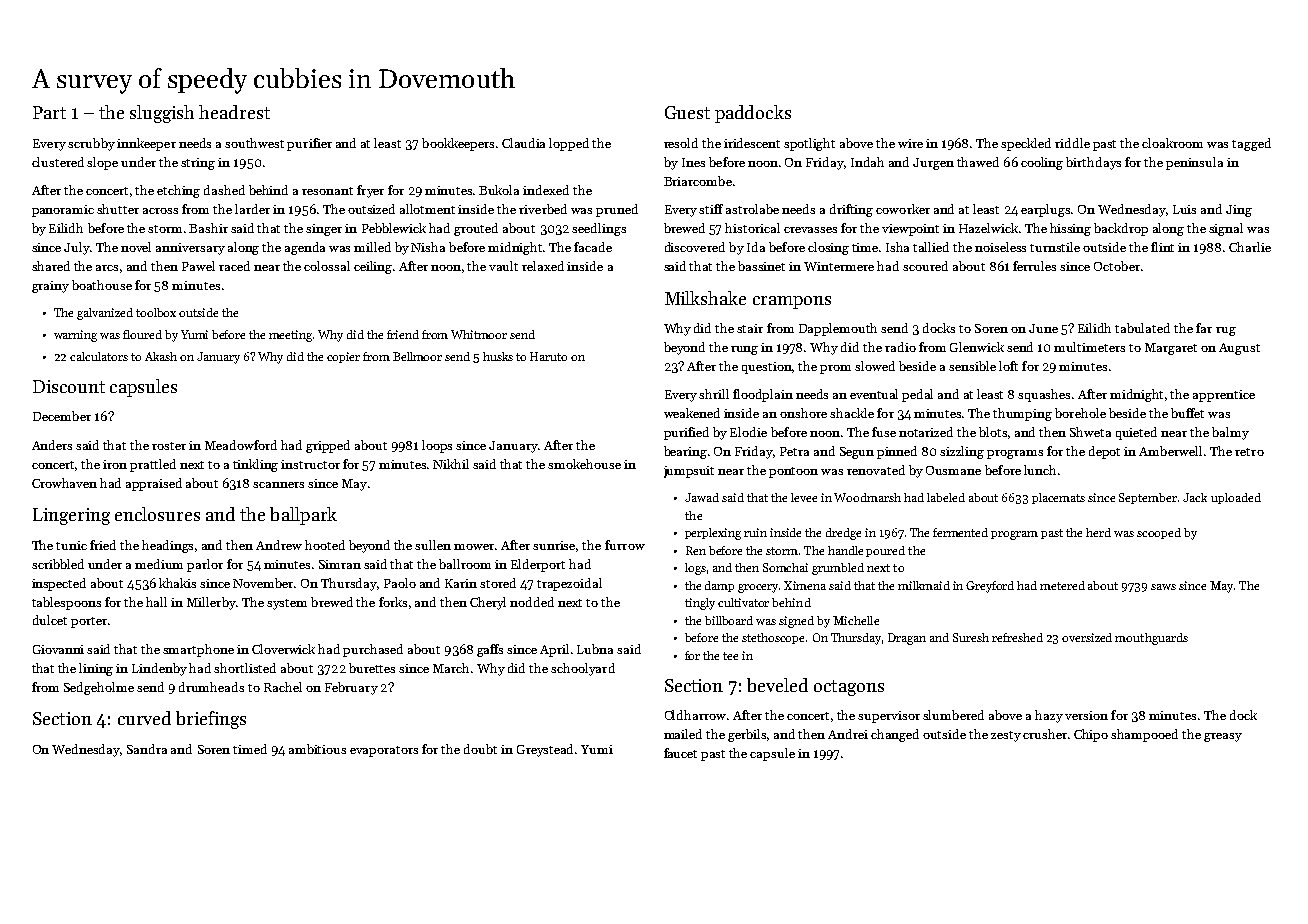  Describe the element at coordinates (146, 144) in the screenshot. I see `innkeeper` at that location.
